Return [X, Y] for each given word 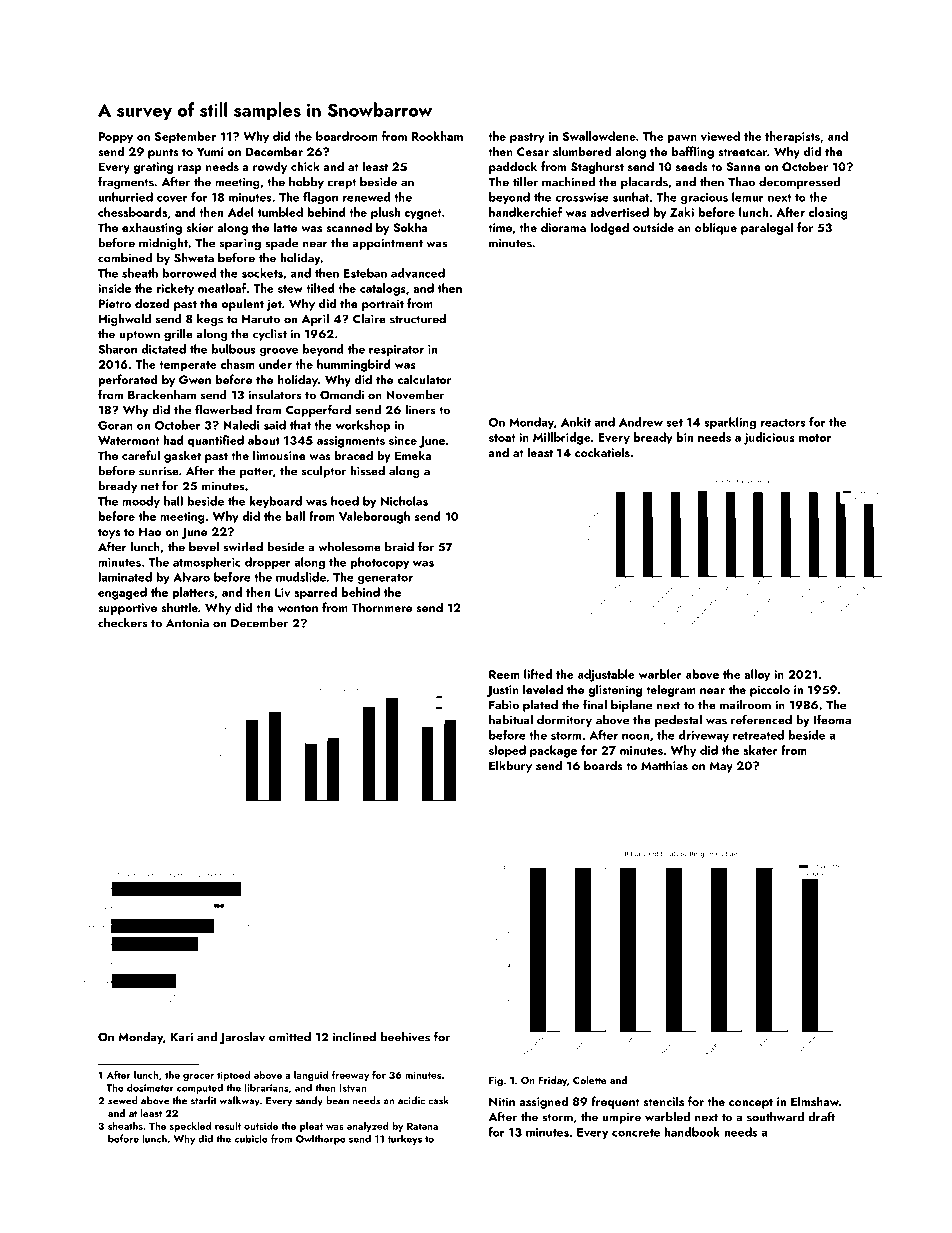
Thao [741, 182]
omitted [290, 1037]
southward [775, 1117]
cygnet [422, 214]
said [275, 425]
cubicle [251, 1138]
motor [815, 438]
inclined [354, 1037]
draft [821, 1116]
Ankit [576, 422]
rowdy [270, 167]
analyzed [368, 1127]
